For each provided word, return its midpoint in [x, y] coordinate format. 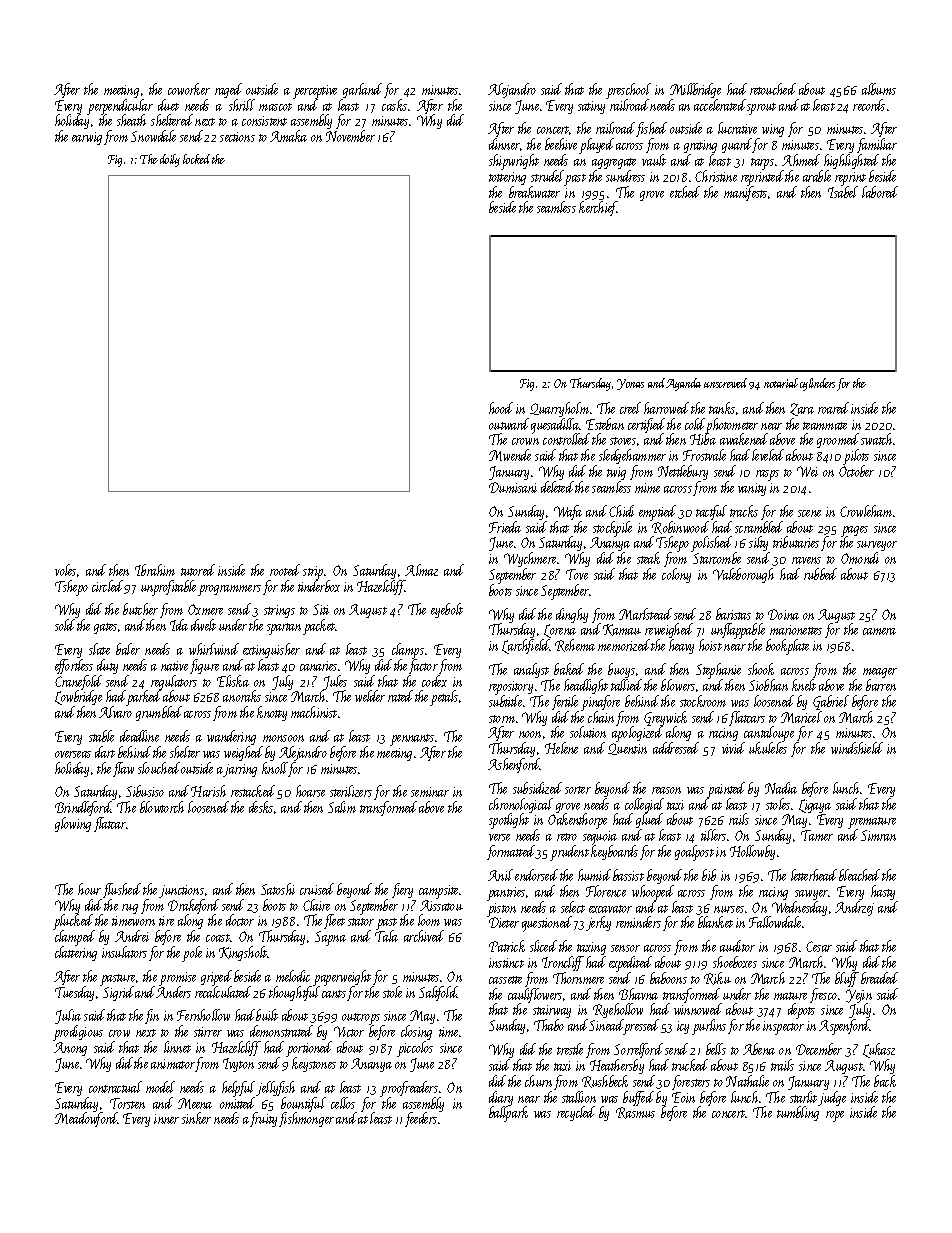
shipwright [514, 162]
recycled [576, 1113]
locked [196, 159]
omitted [237, 1103]
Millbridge [695, 90]
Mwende [510, 455]
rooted [285, 570]
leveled [768, 455]
